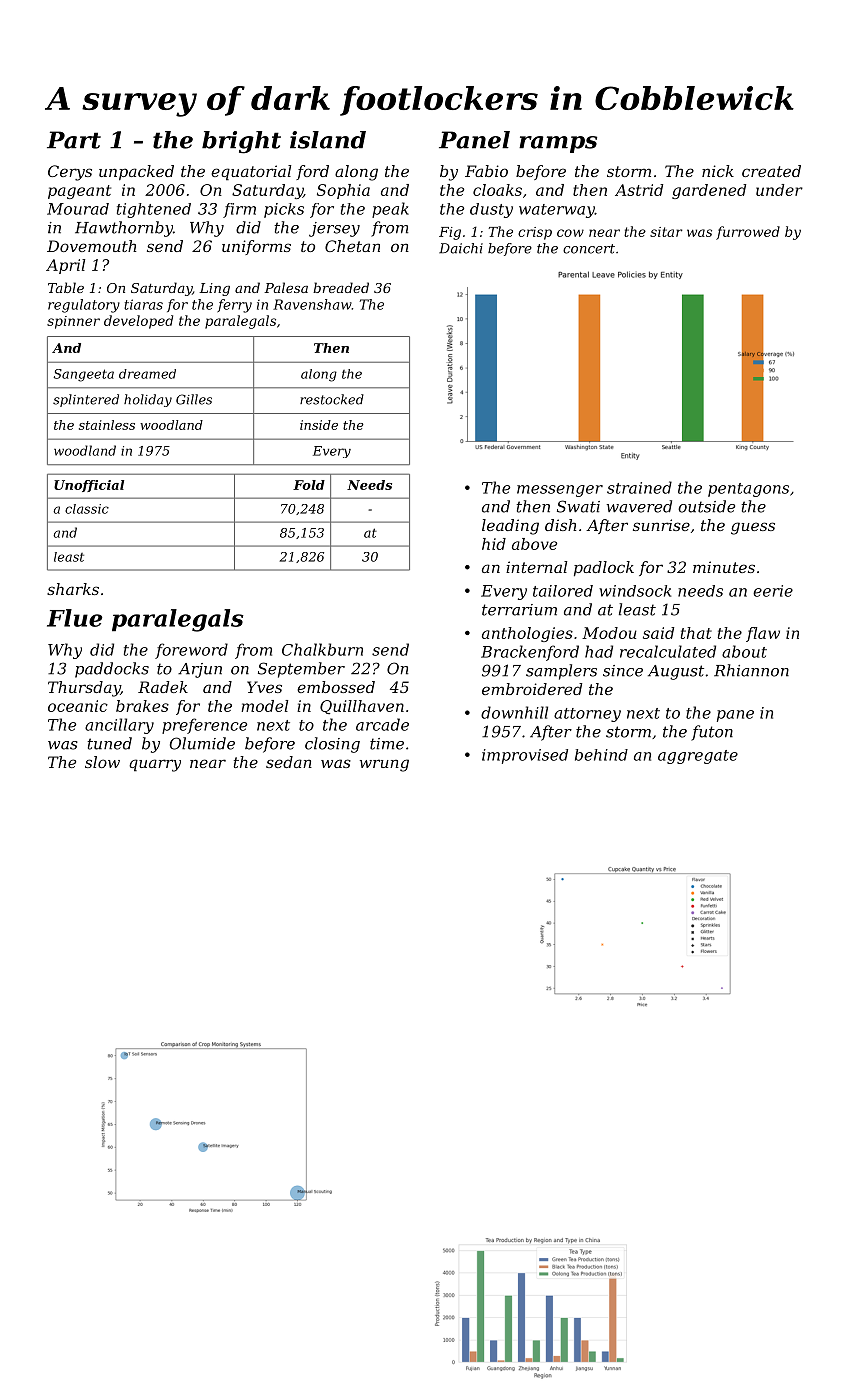  Describe the element at coordinates (589, 249) in the document. I see `concert` at that location.
